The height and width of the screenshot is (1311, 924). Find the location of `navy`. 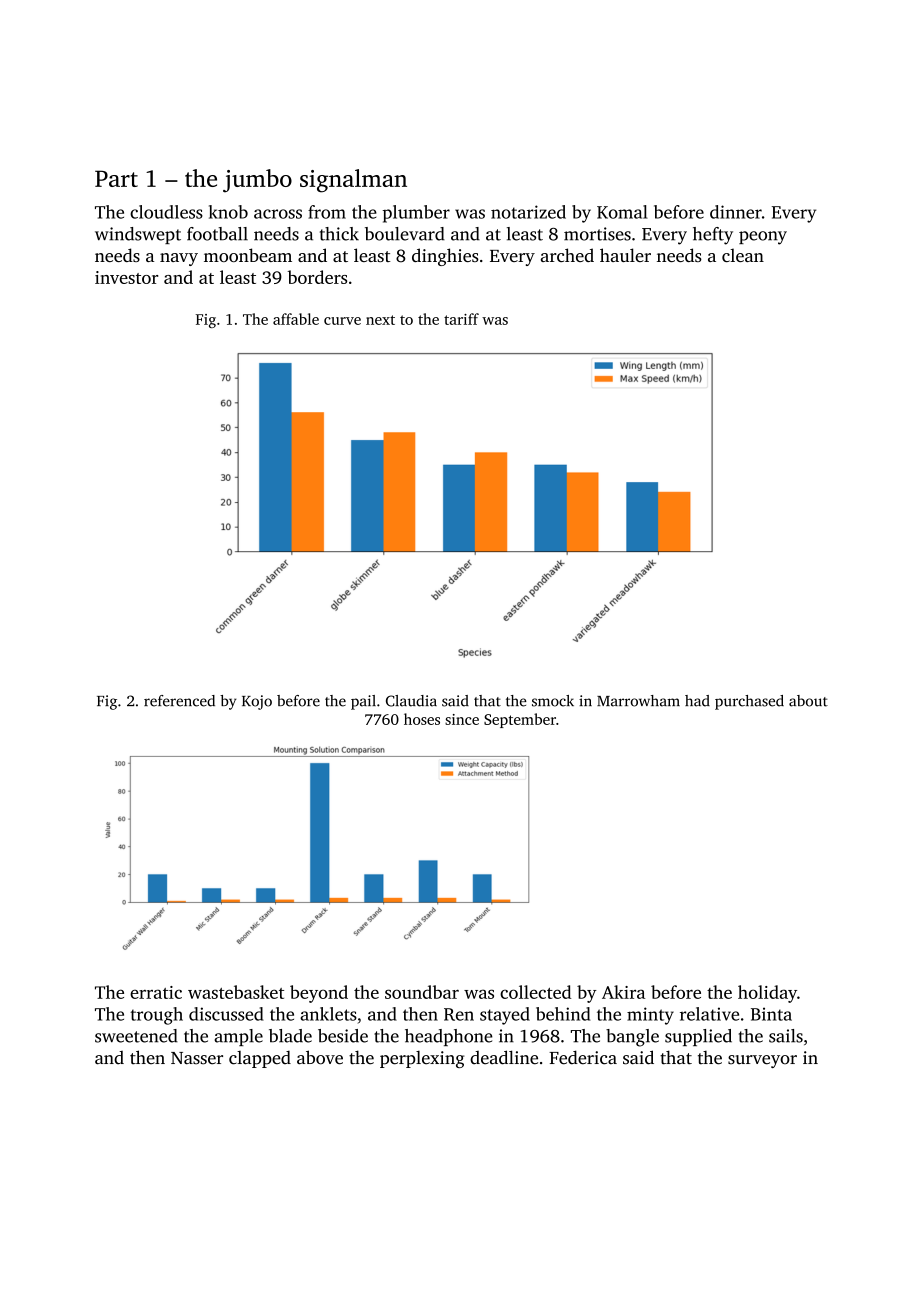

navy is located at coordinates (179, 259).
